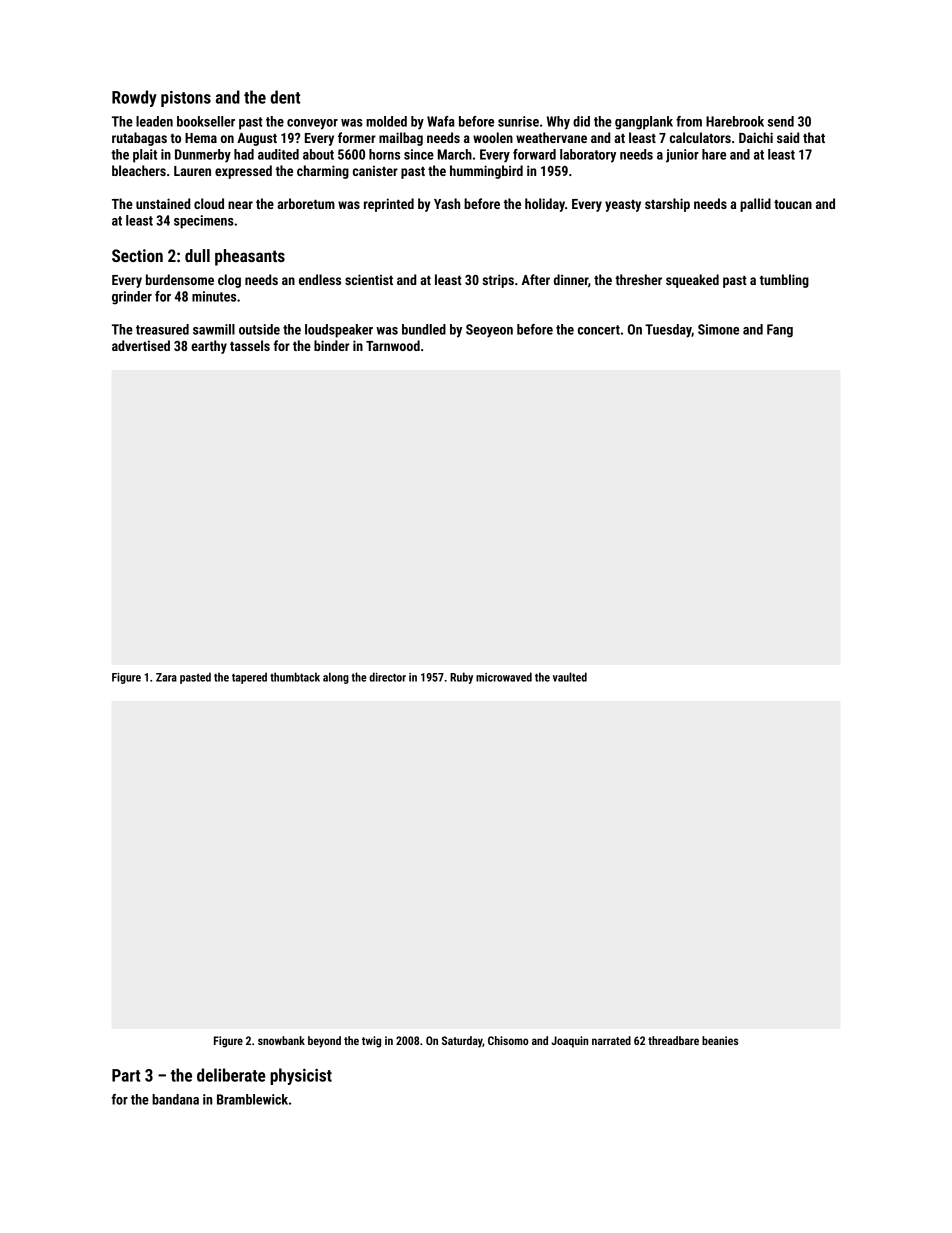 Image resolution: width=952 pixels, height=1233 pixels. What do you see at coordinates (186, 99) in the image?
I see `pistons` at bounding box center [186, 99].
